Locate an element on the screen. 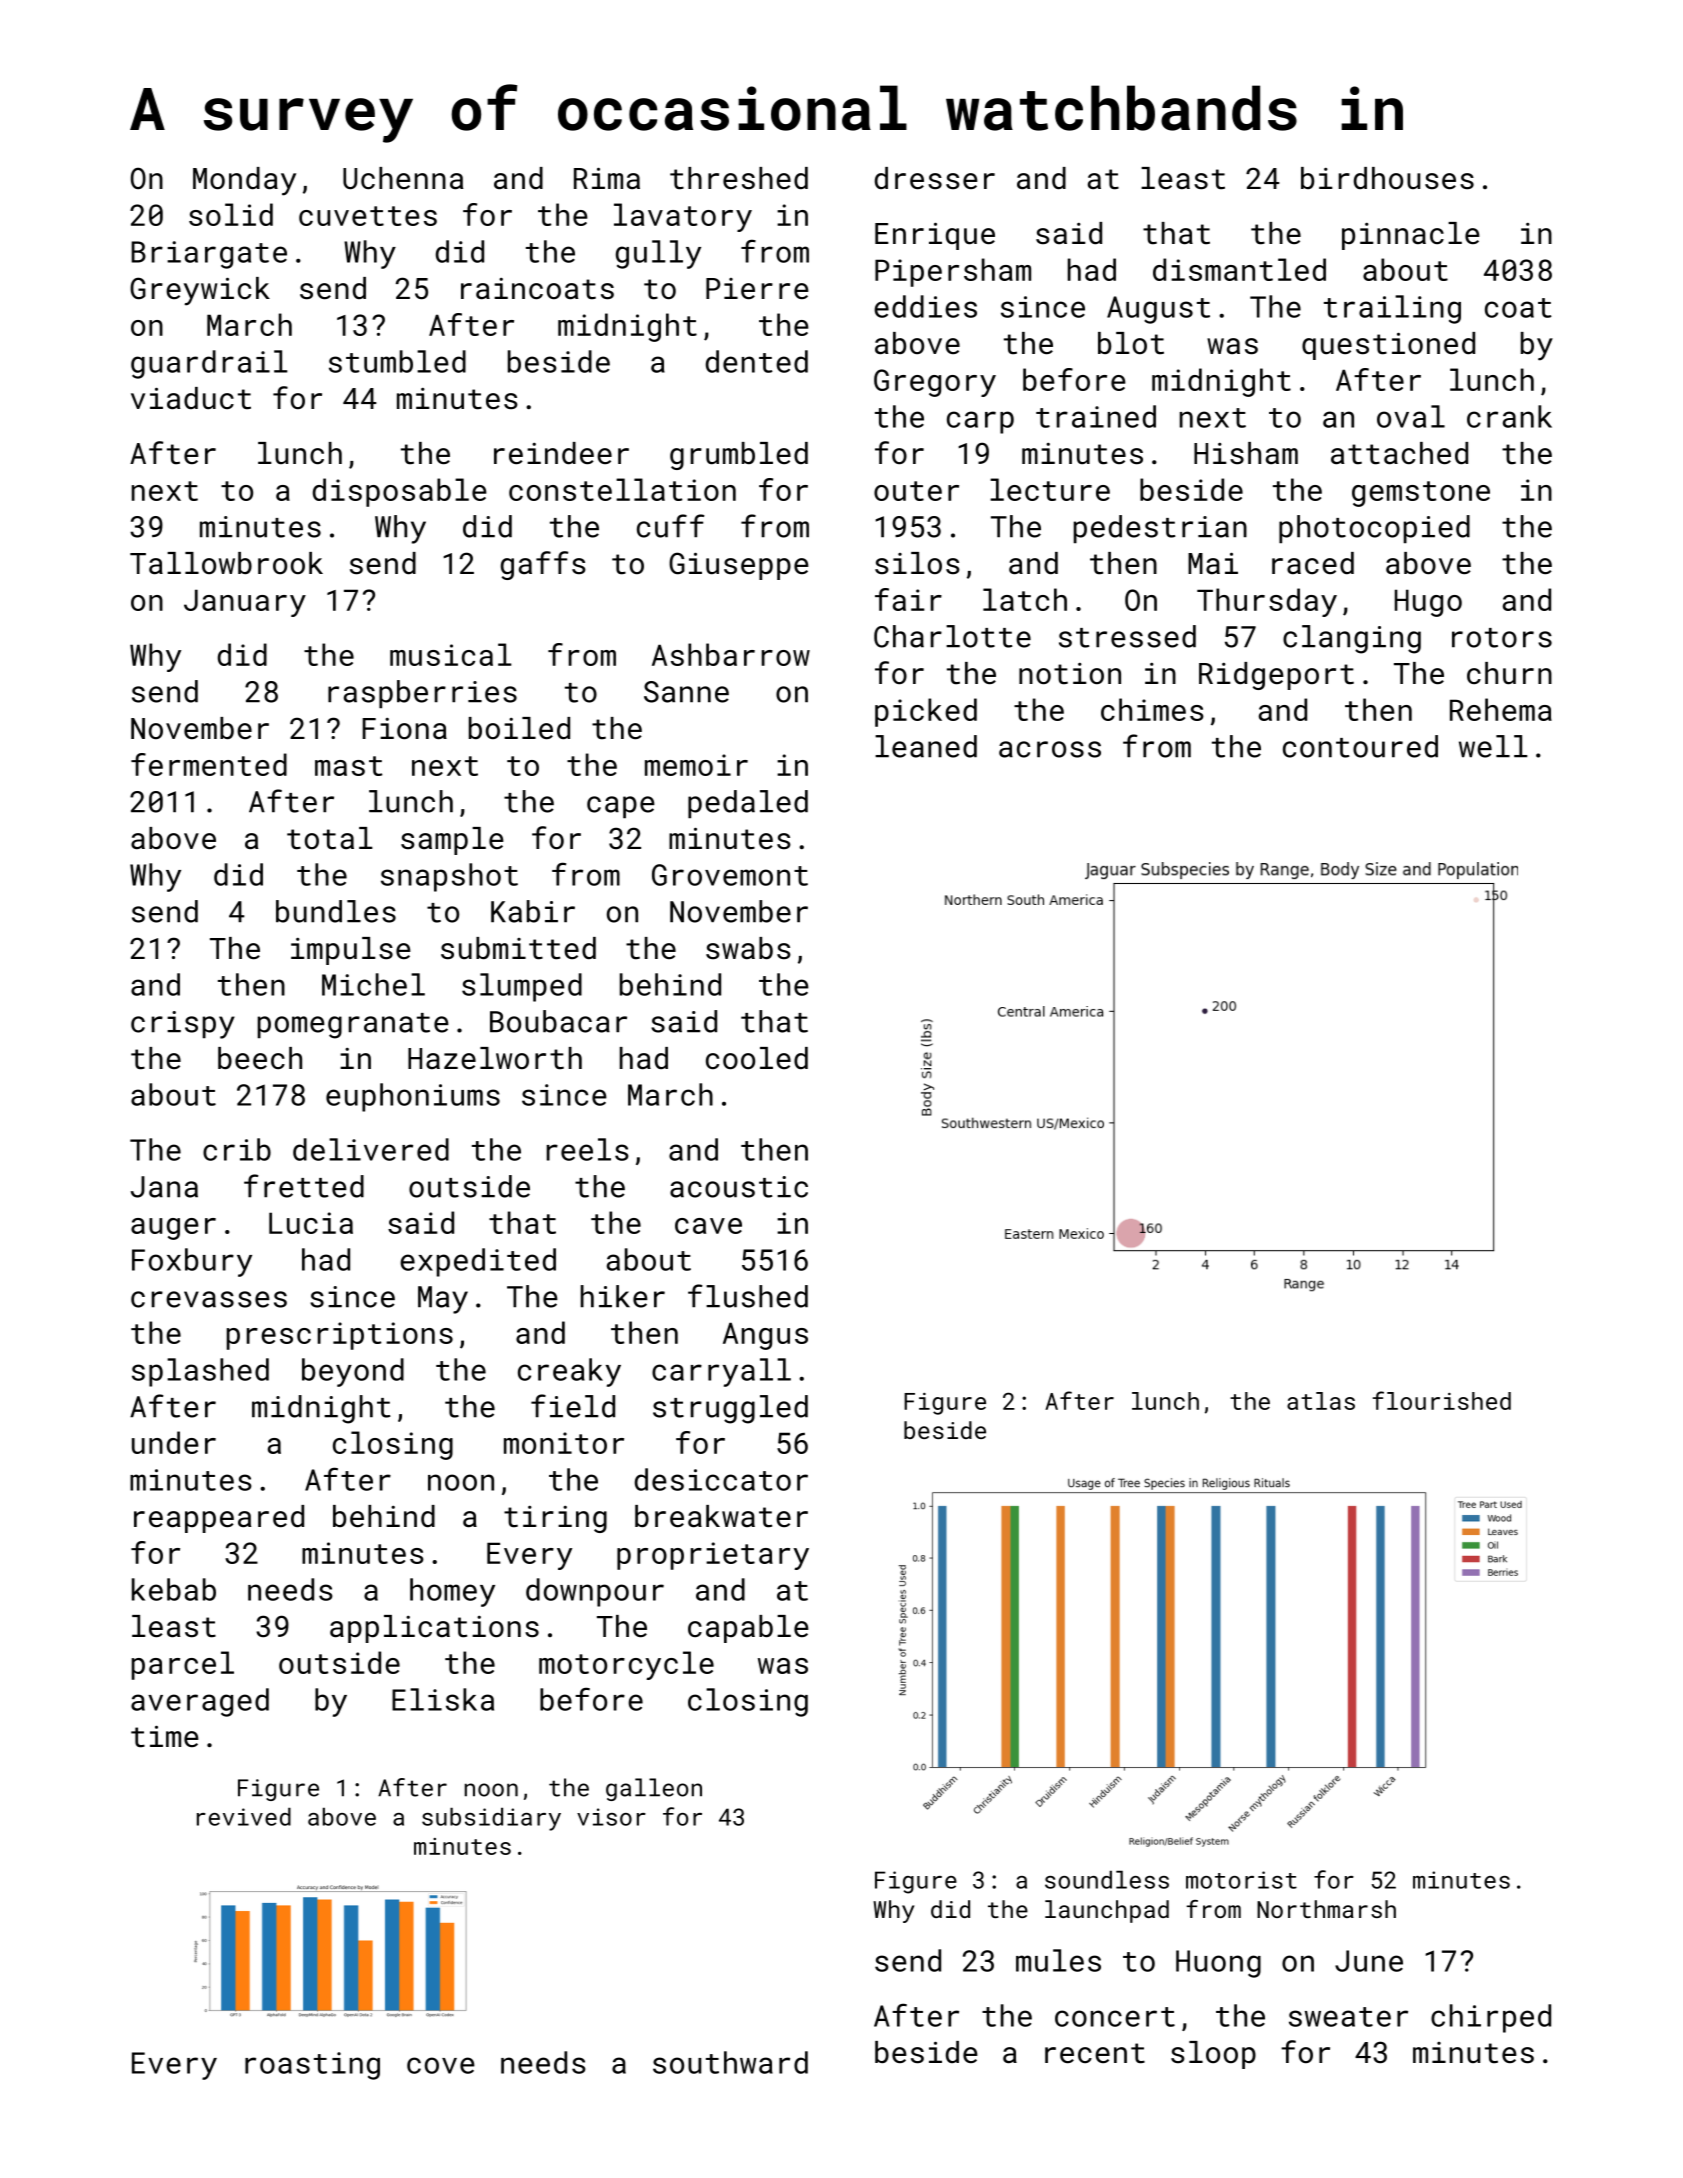 This screenshot has height=2178, width=1683. across is located at coordinates (1050, 749).
